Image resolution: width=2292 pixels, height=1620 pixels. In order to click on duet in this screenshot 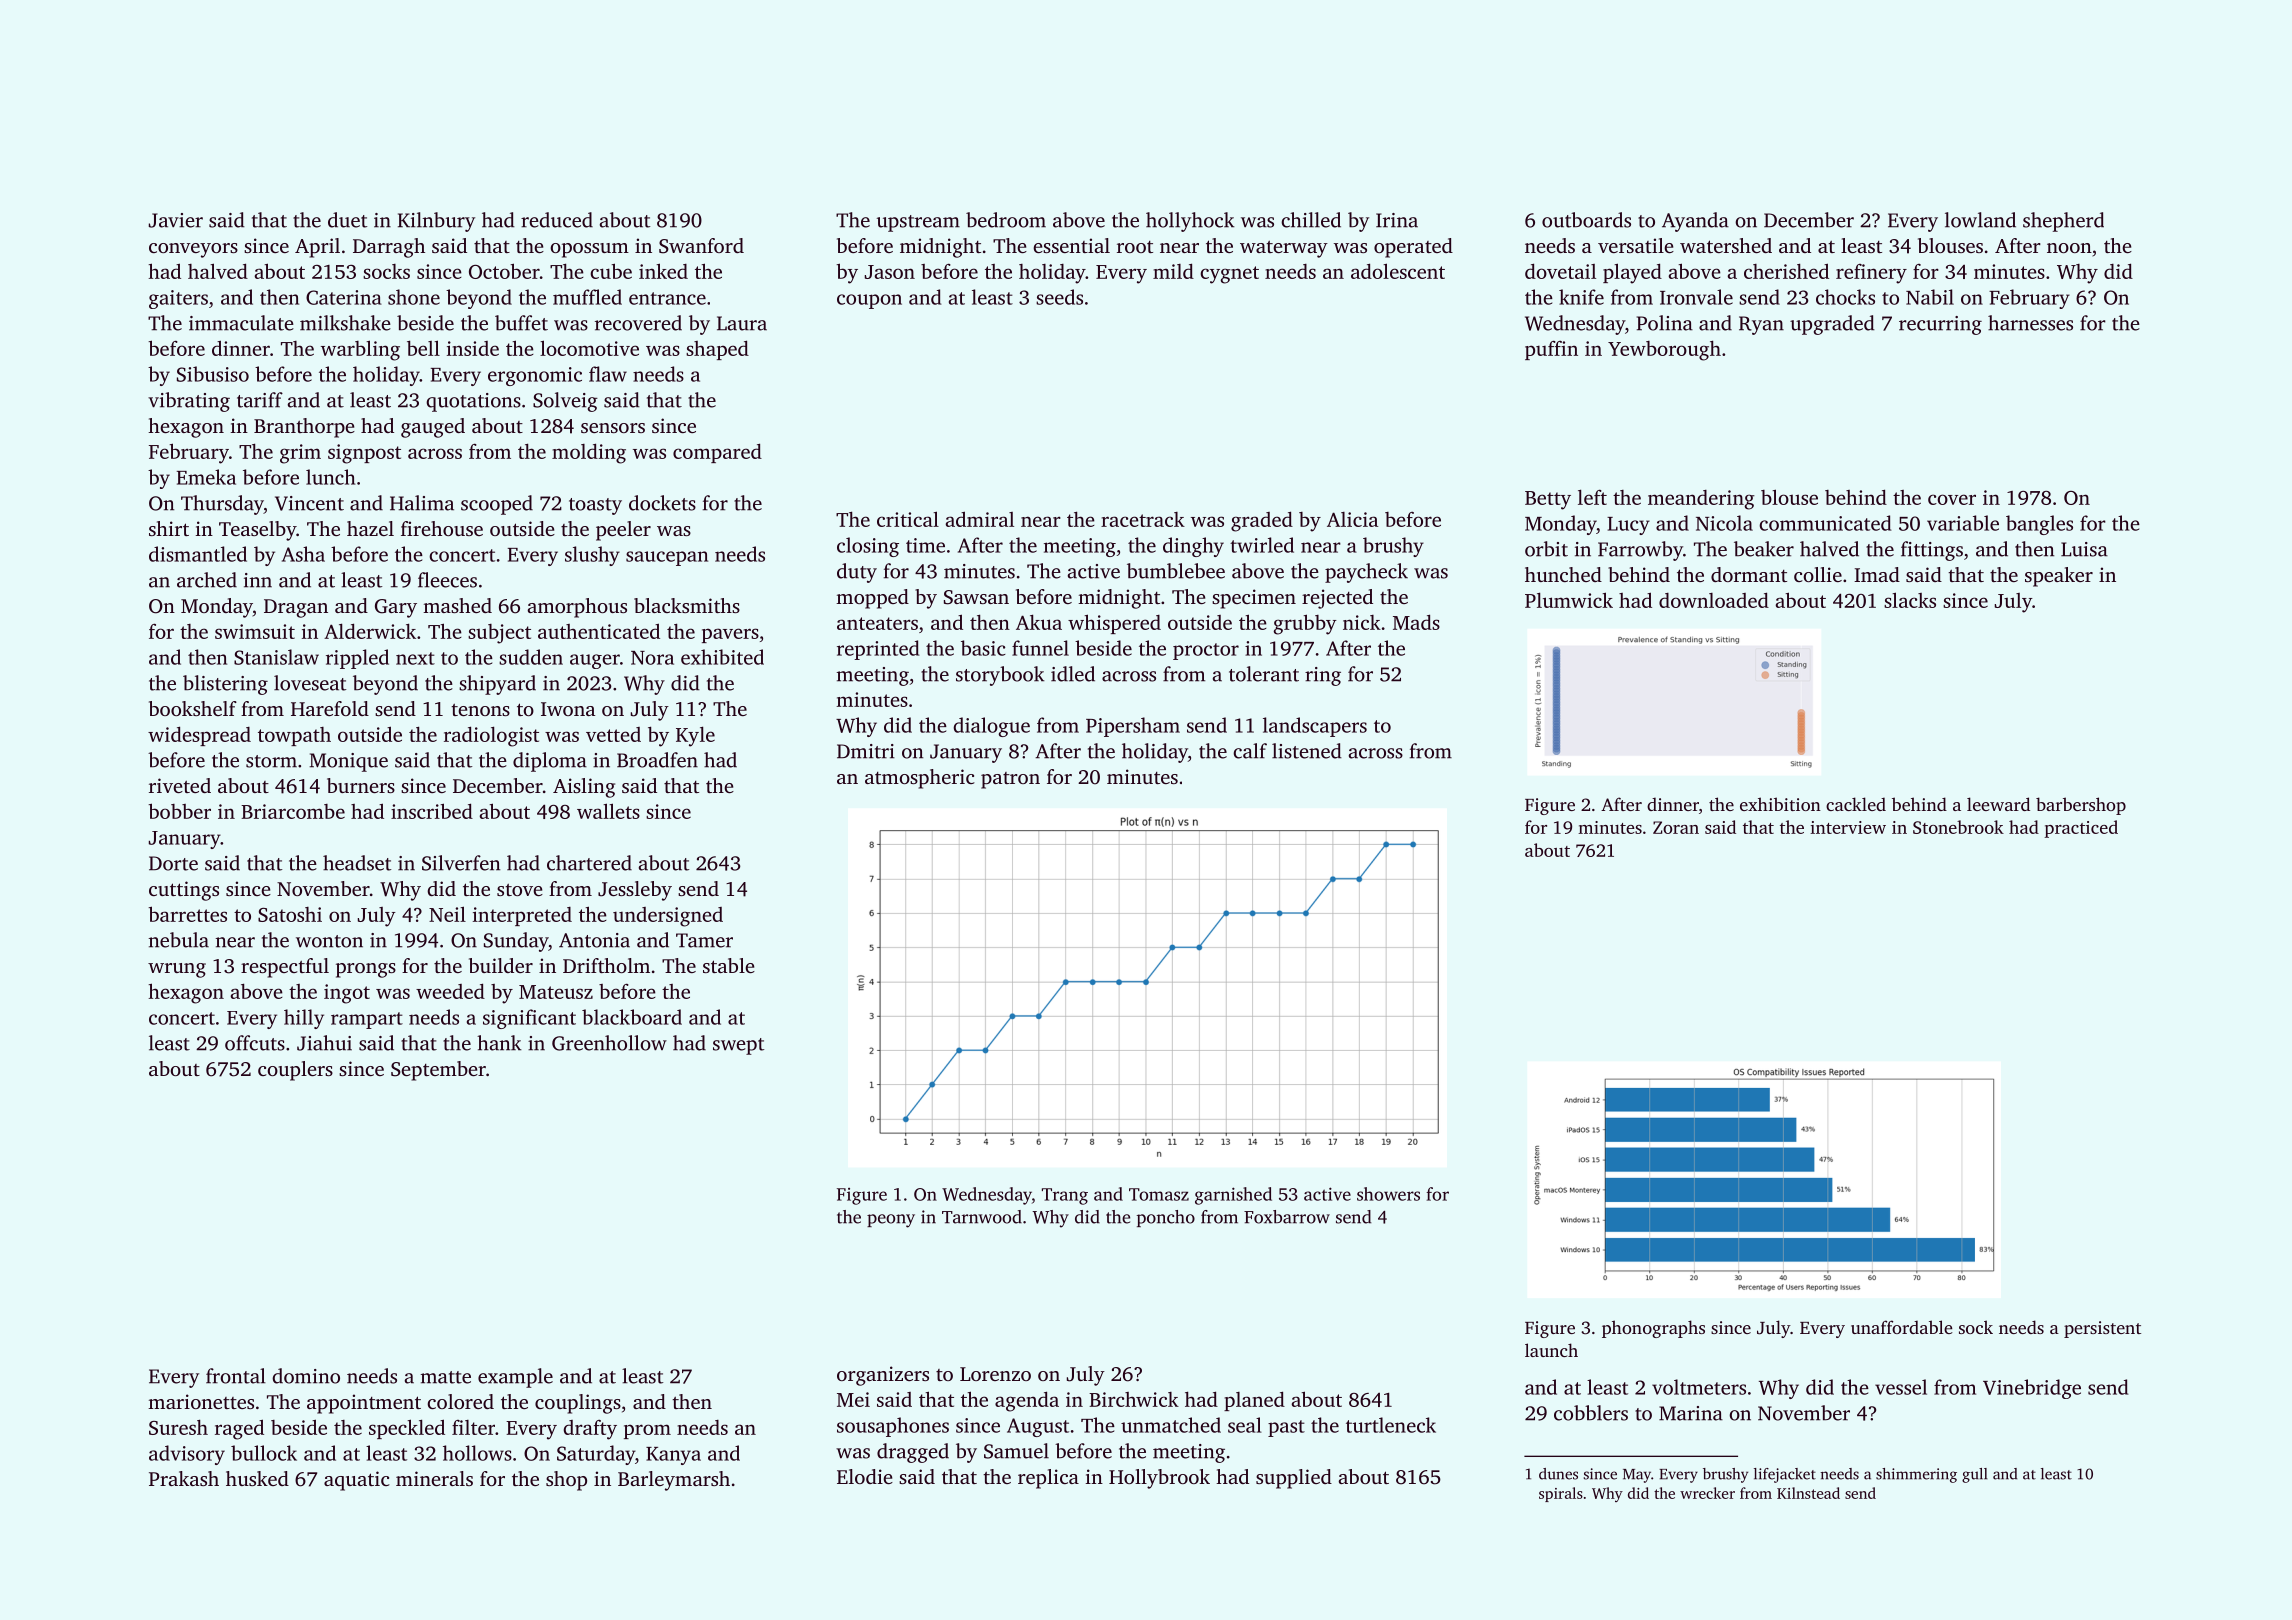, I will do `click(348, 220)`.
